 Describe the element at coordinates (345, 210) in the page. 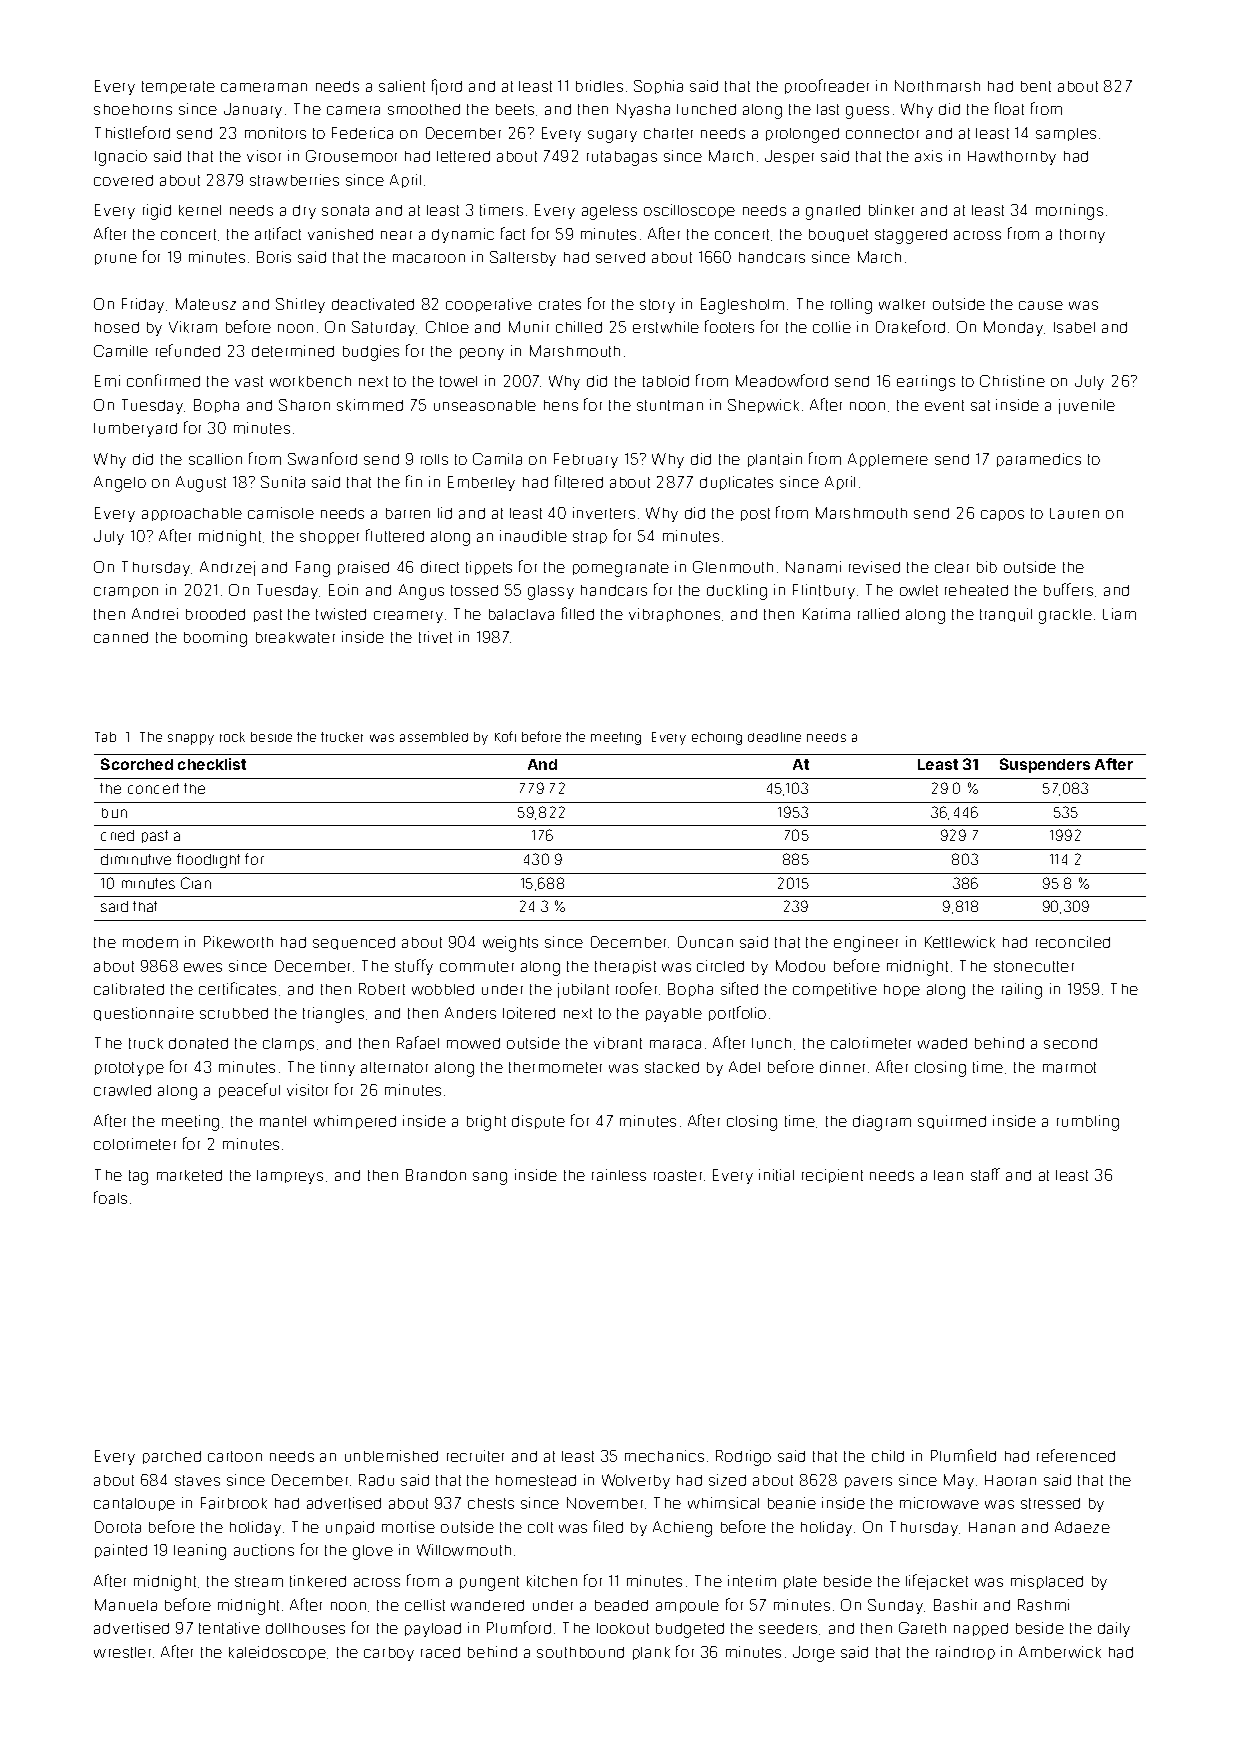

I see `sonata` at that location.
